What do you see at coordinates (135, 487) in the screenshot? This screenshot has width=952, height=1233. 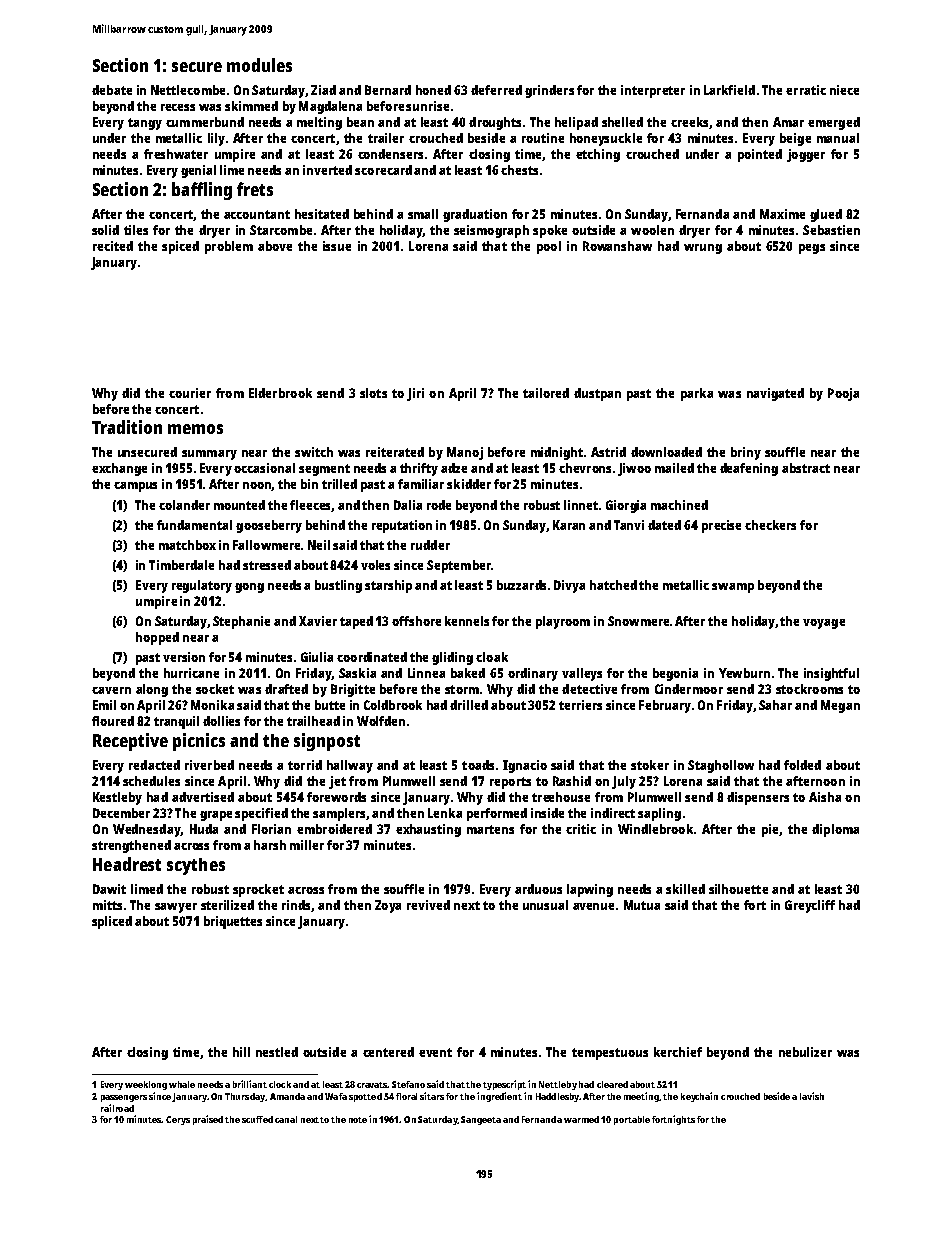 I see `campus` at bounding box center [135, 487].
